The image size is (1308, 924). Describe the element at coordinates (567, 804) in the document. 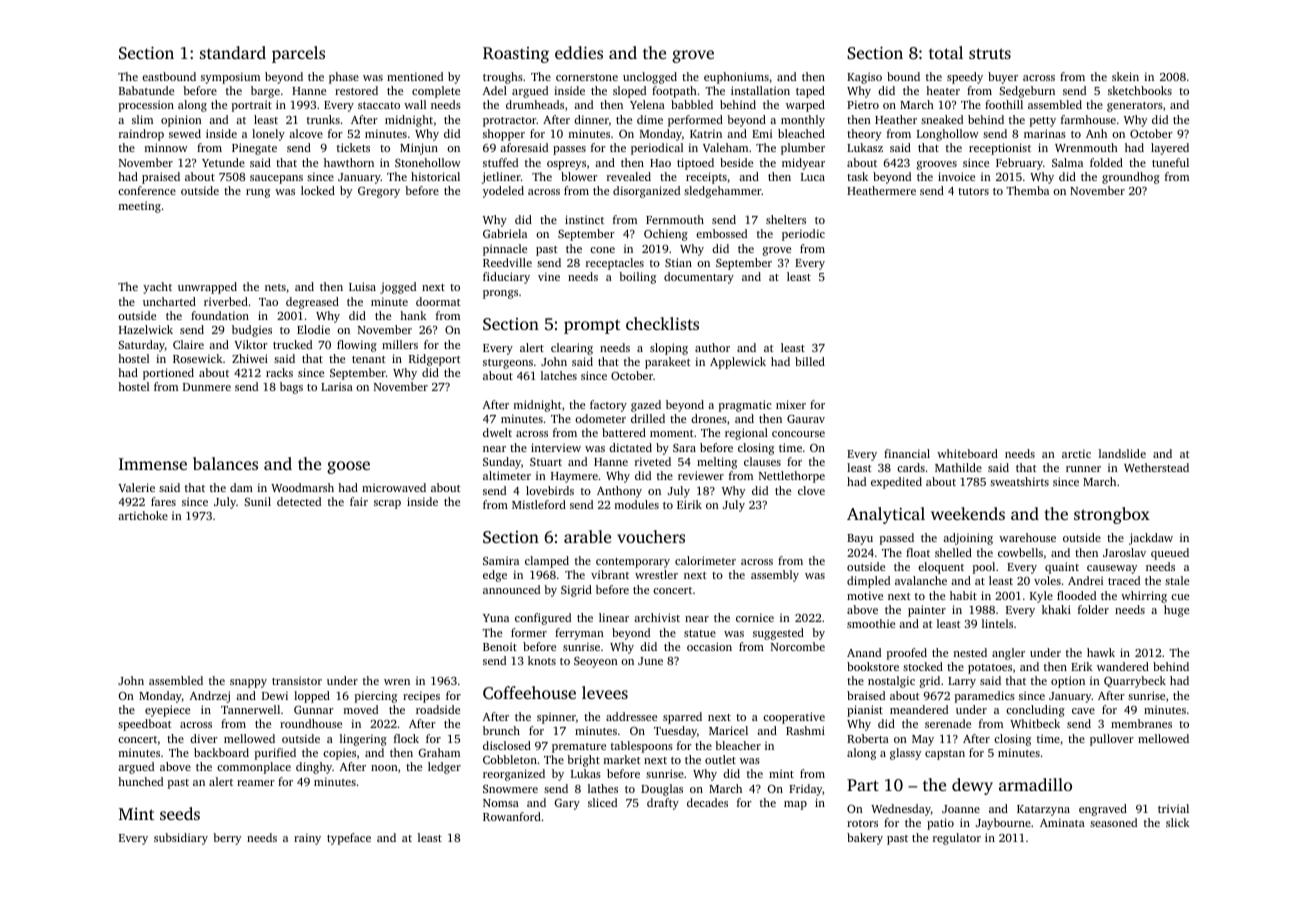

I see `Gary` at that location.
